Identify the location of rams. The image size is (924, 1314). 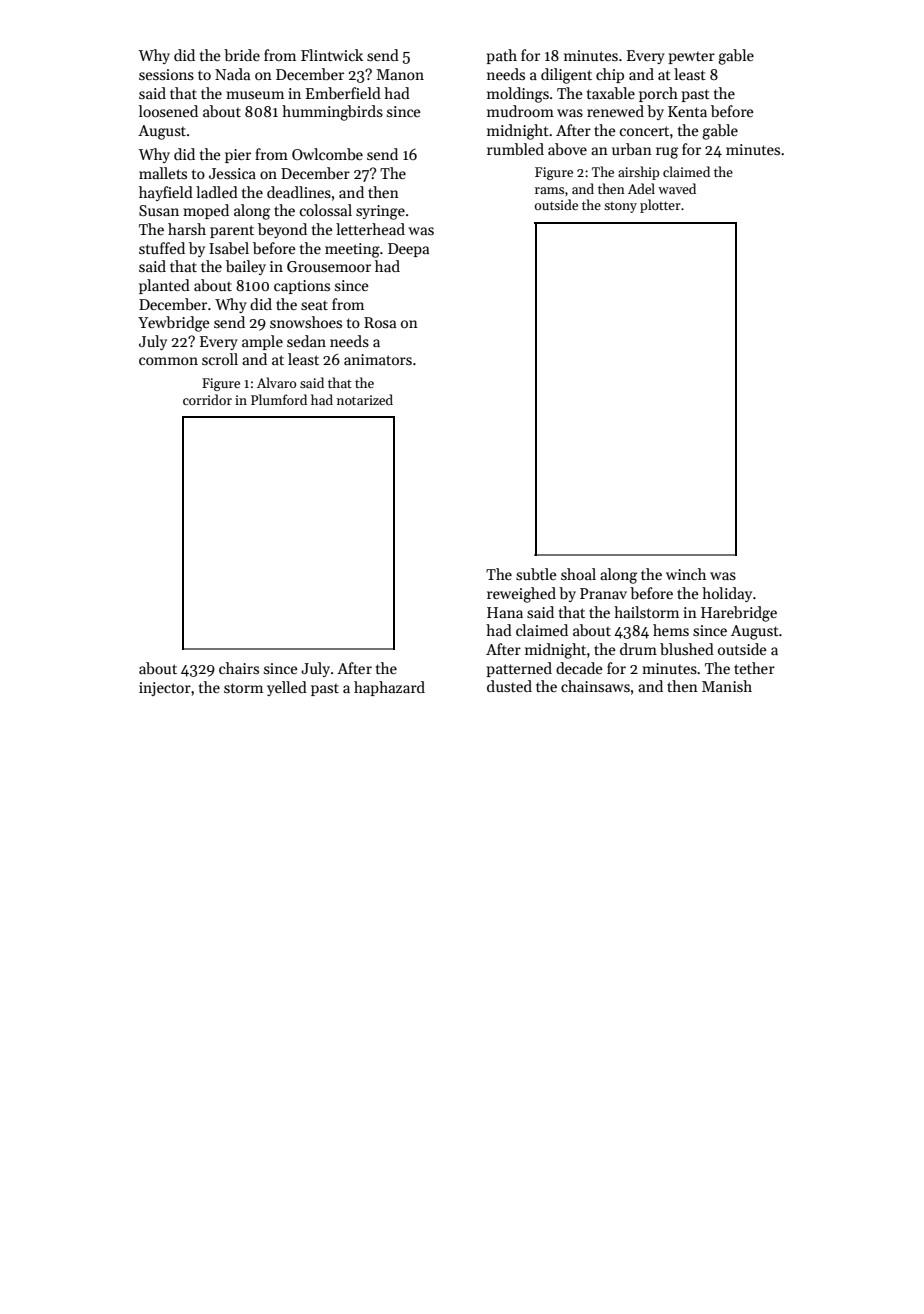
(549, 190).
